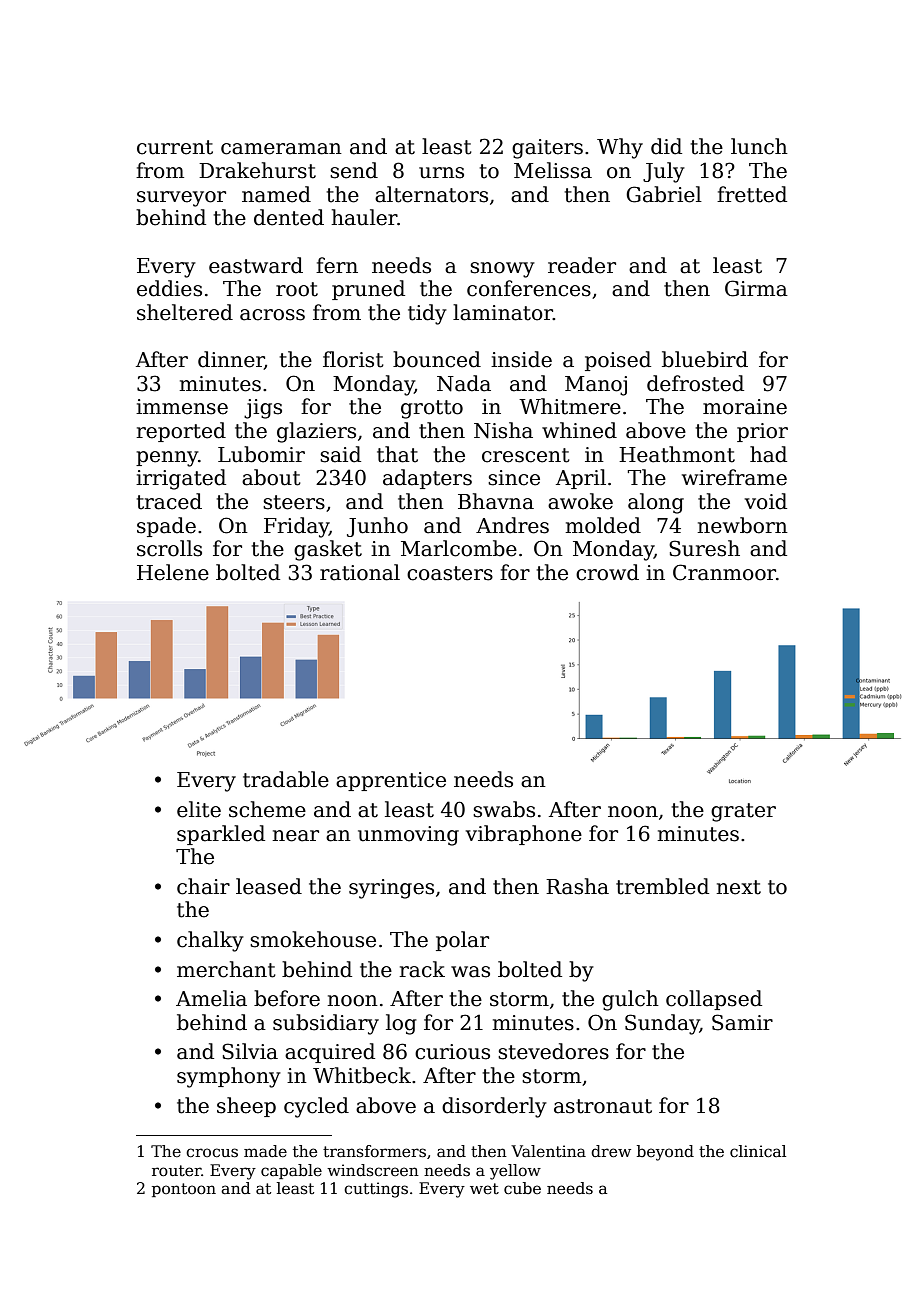  What do you see at coordinates (524, 835) in the screenshot?
I see `vibraphone` at bounding box center [524, 835].
